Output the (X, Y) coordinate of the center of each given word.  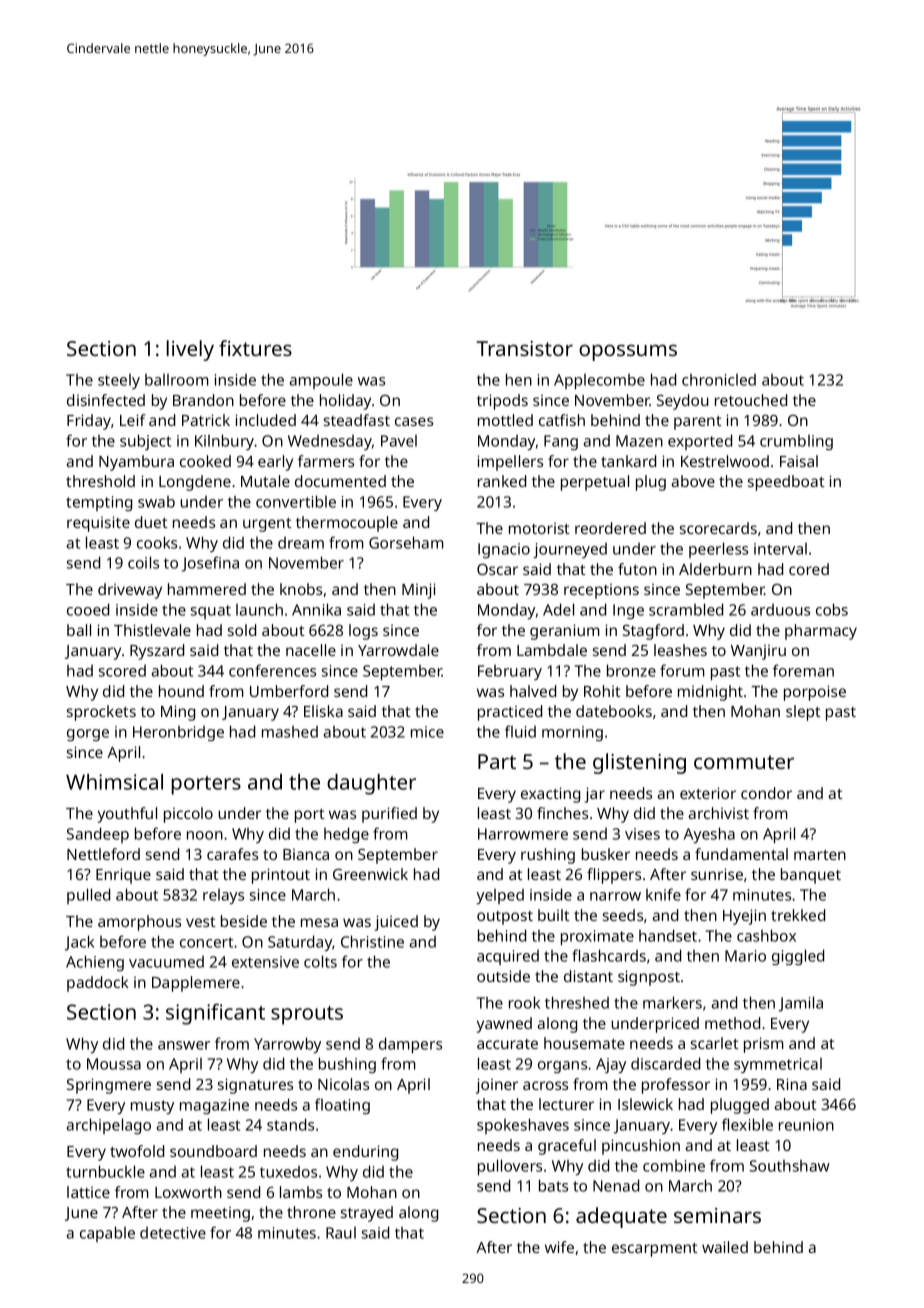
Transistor (524, 348)
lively (190, 350)
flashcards (609, 955)
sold (242, 630)
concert (206, 942)
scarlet (715, 1043)
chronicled (719, 380)
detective (173, 1233)
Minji (419, 591)
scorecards (718, 528)
